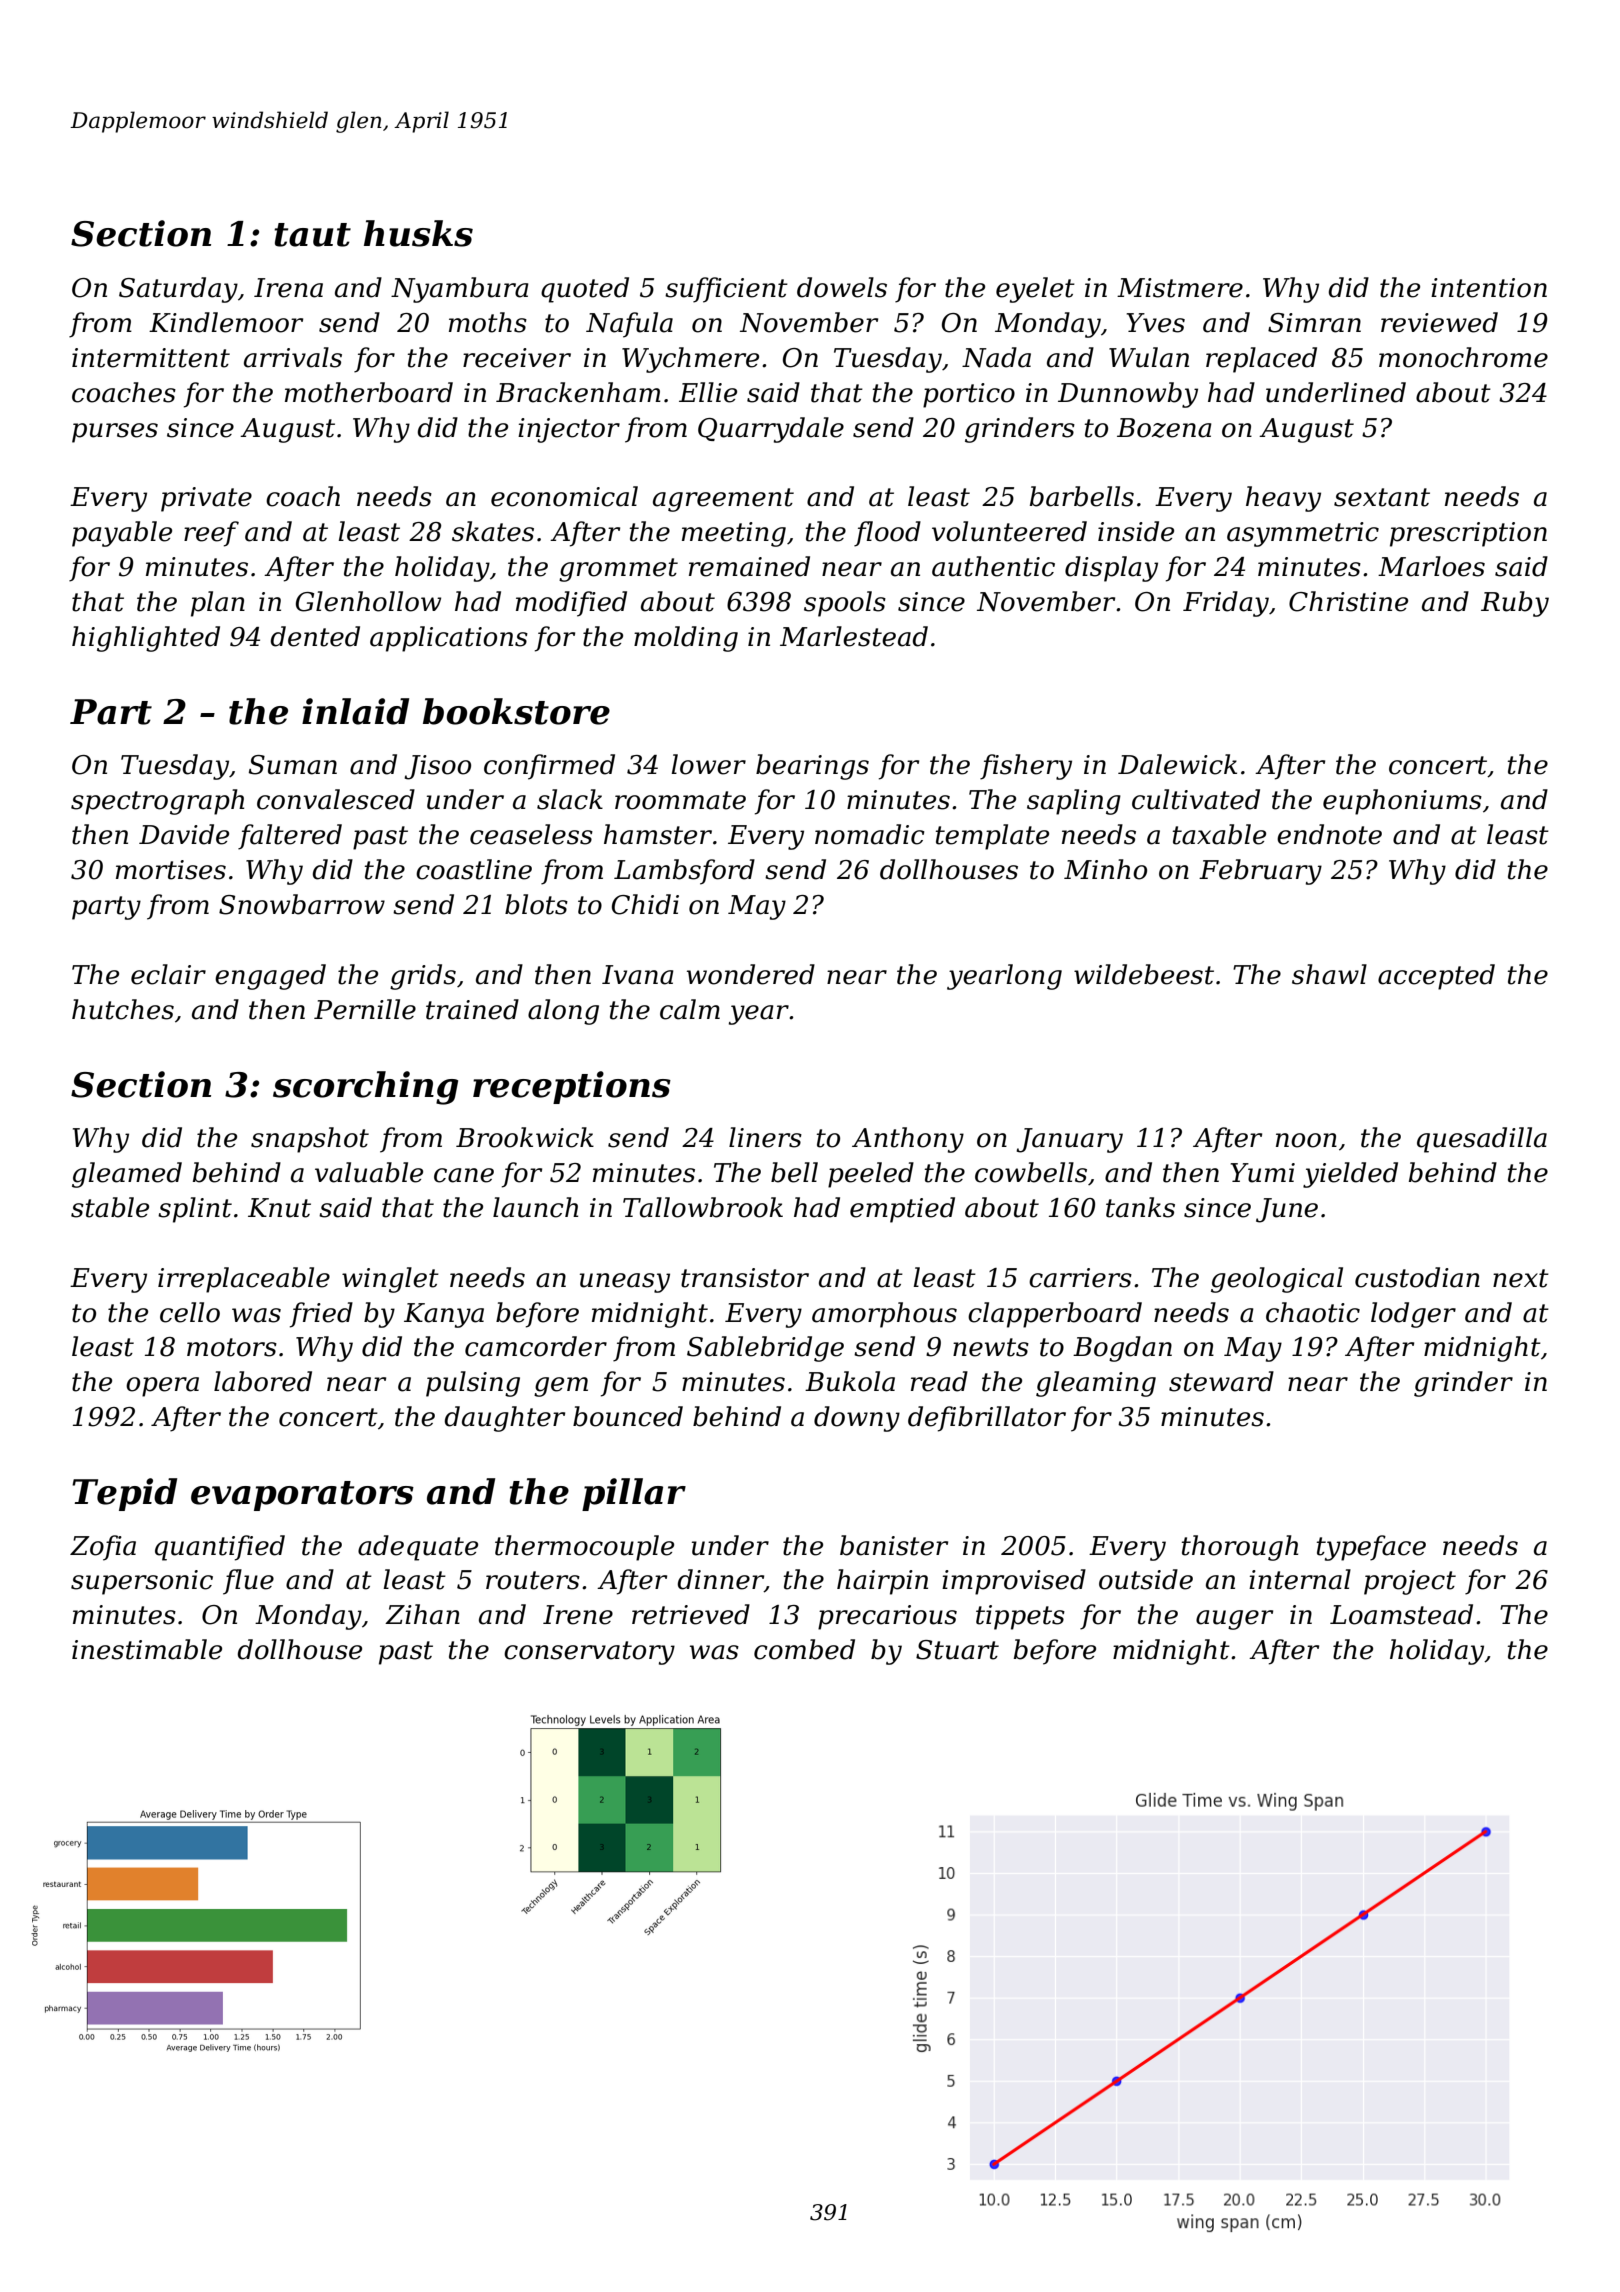 Image resolution: width=1620 pixels, height=2292 pixels. Describe the element at coordinates (315, 636) in the screenshot. I see `dented` at that location.
